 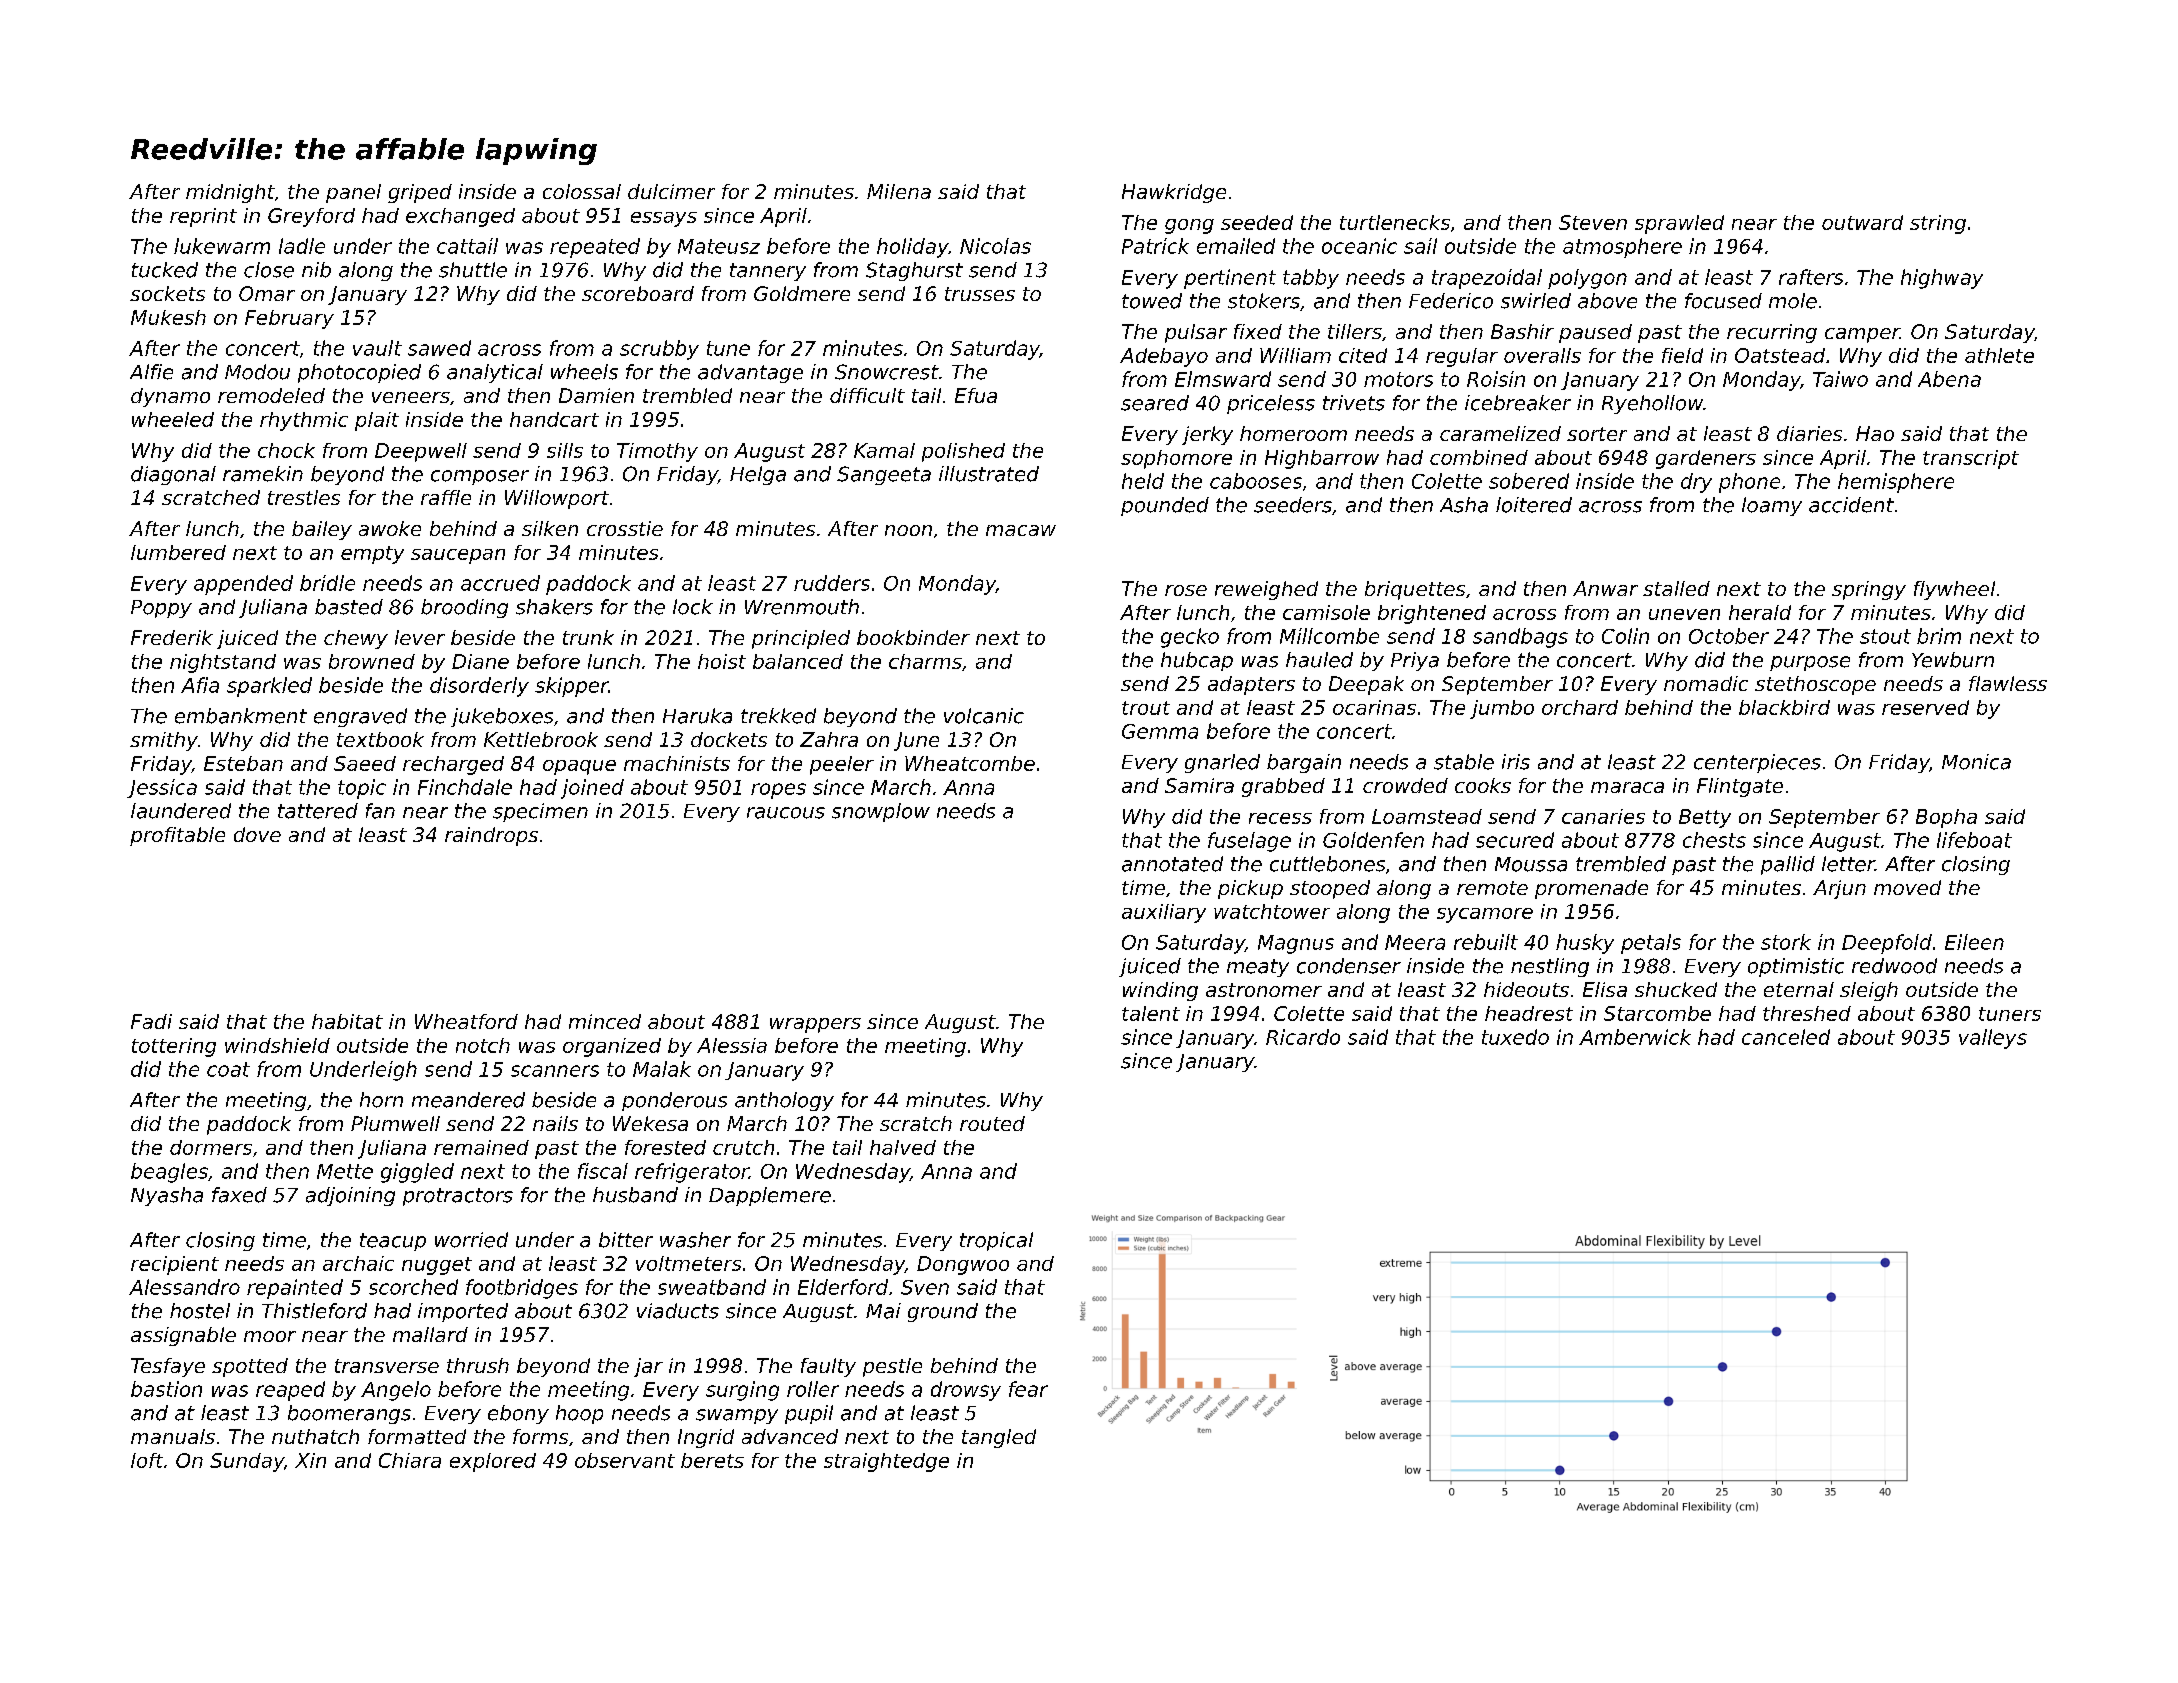 What do you see at coordinates (778, 791) in the screenshot?
I see `ropes` at bounding box center [778, 791].
